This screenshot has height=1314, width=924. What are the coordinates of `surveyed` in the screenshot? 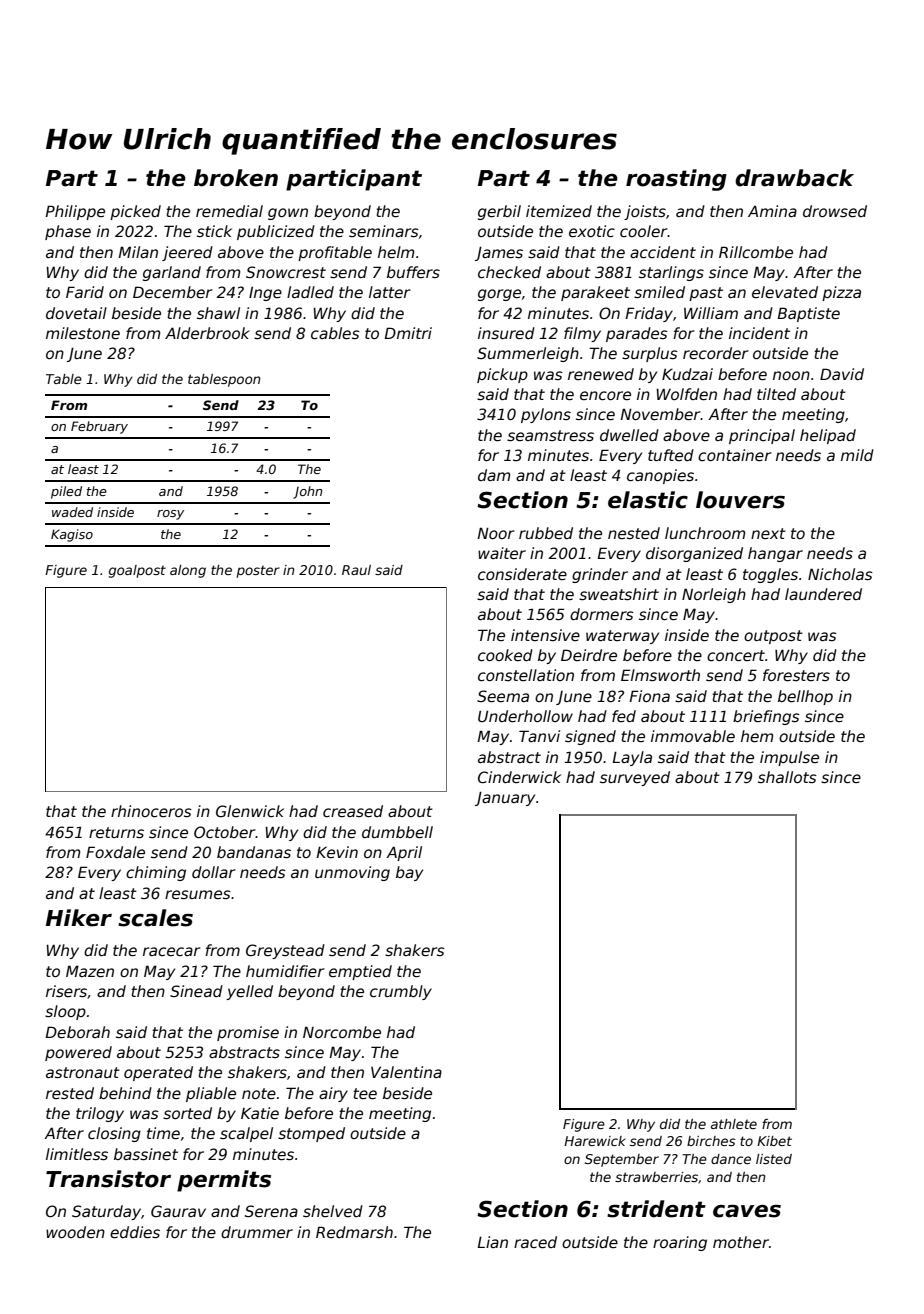 It's located at (635, 778).
